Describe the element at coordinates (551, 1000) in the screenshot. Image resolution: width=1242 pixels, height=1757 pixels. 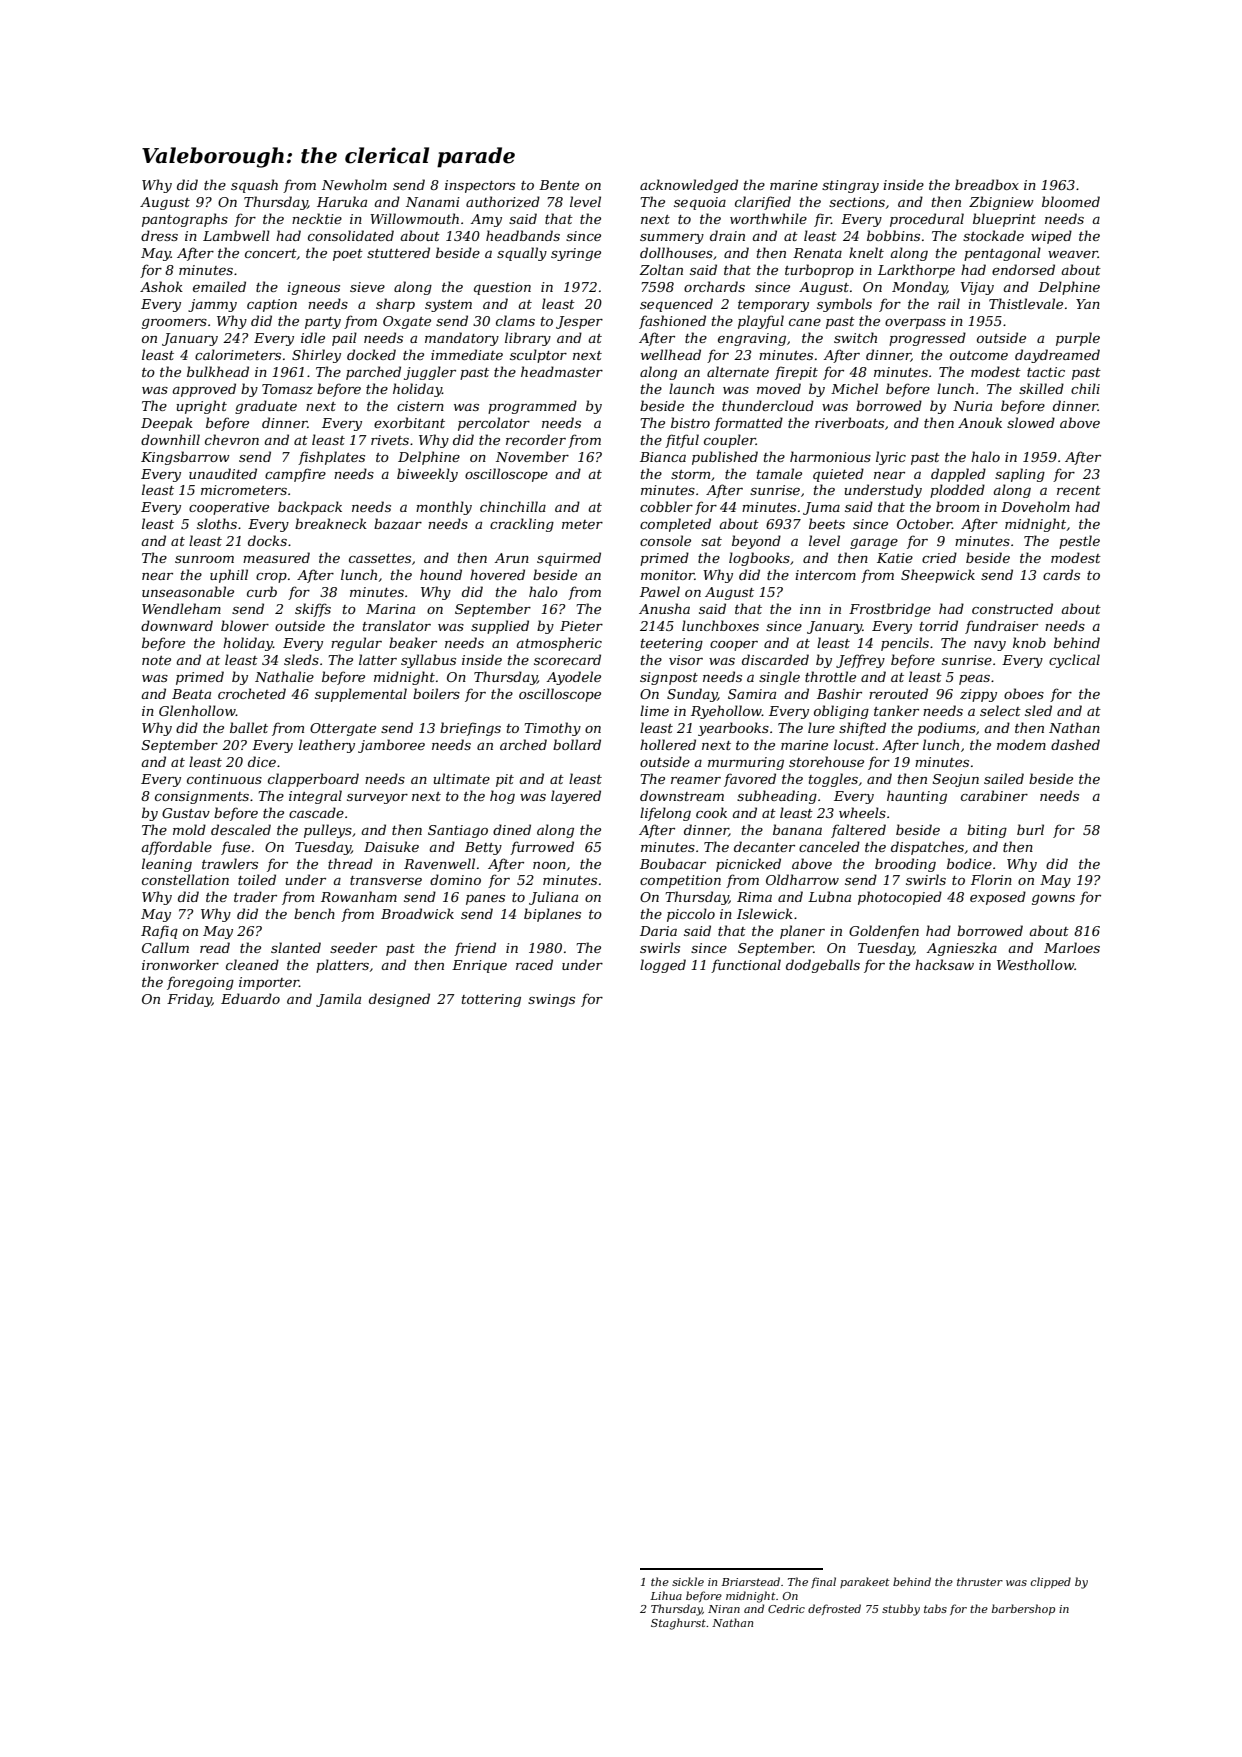
I see `swings` at that location.
